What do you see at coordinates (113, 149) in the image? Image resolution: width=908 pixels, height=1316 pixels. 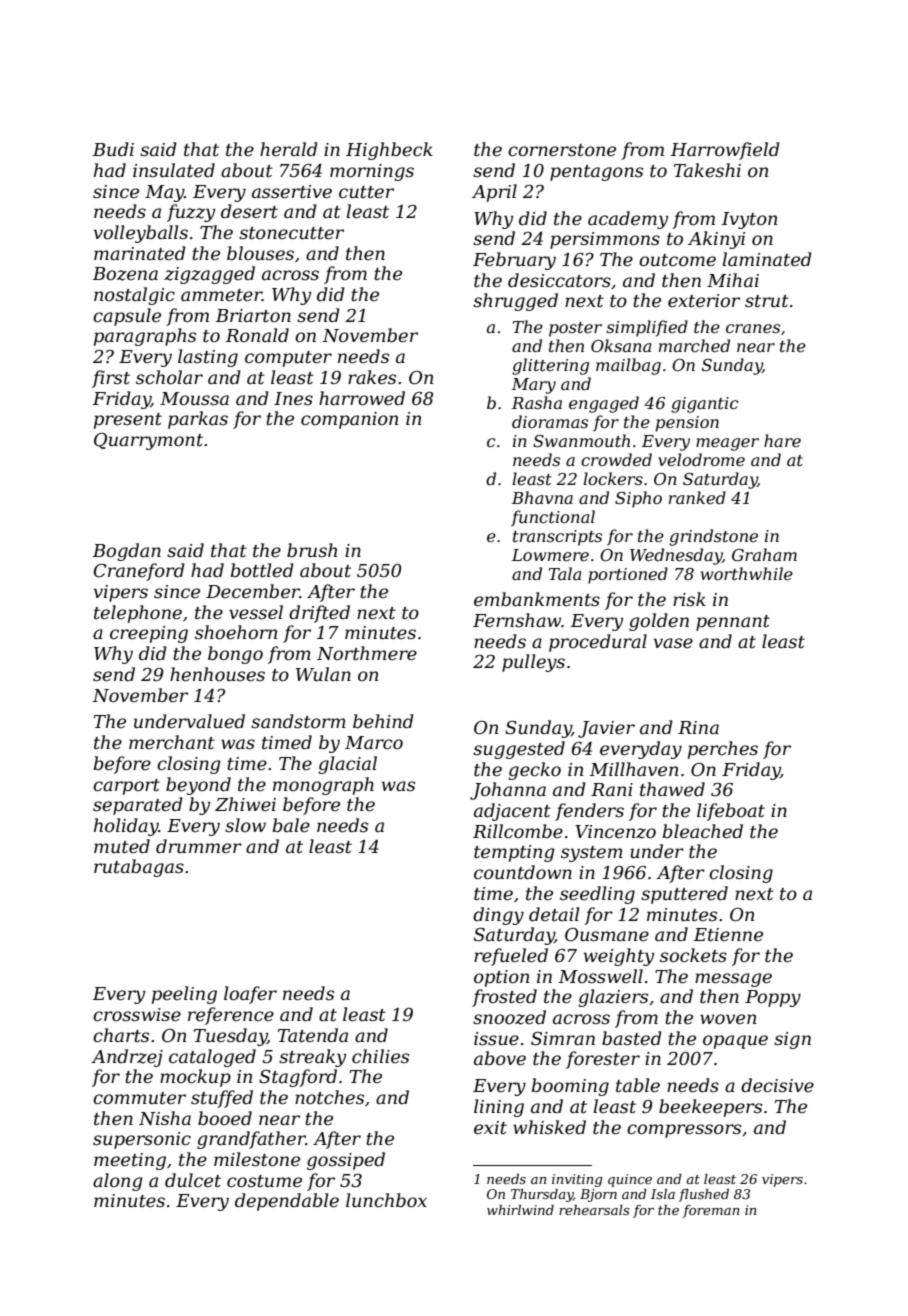 I see `Budi` at bounding box center [113, 149].
